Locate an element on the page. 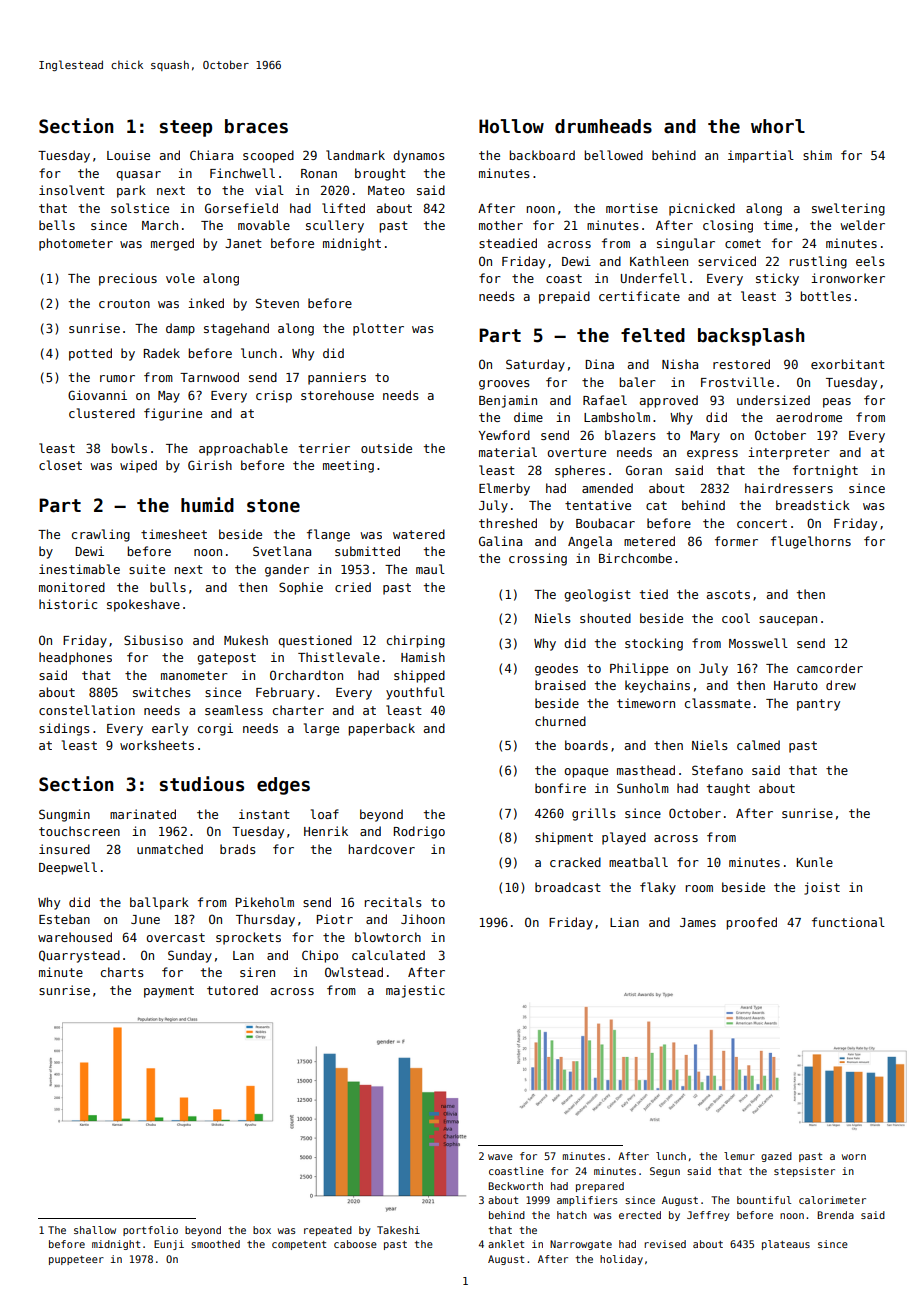 This image has width=924, height=1308. functional is located at coordinates (848, 922).
